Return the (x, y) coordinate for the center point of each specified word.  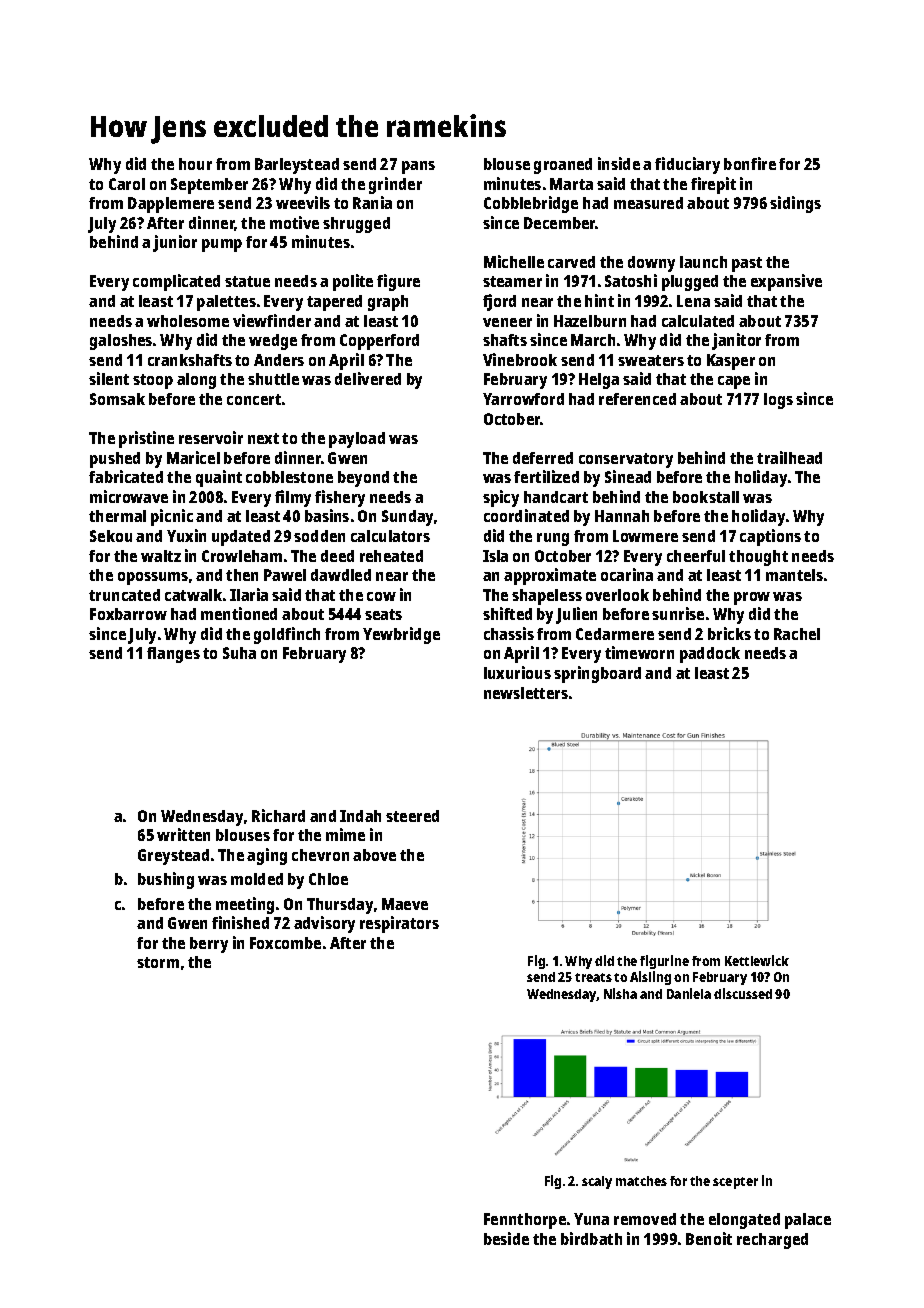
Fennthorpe (525, 1221)
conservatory (626, 460)
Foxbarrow (128, 614)
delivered (368, 378)
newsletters (526, 693)
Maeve (405, 904)
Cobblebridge (531, 204)
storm (158, 962)
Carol (127, 184)
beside (506, 1238)
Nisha (620, 993)
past (747, 264)
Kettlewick (757, 960)
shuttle (273, 379)
